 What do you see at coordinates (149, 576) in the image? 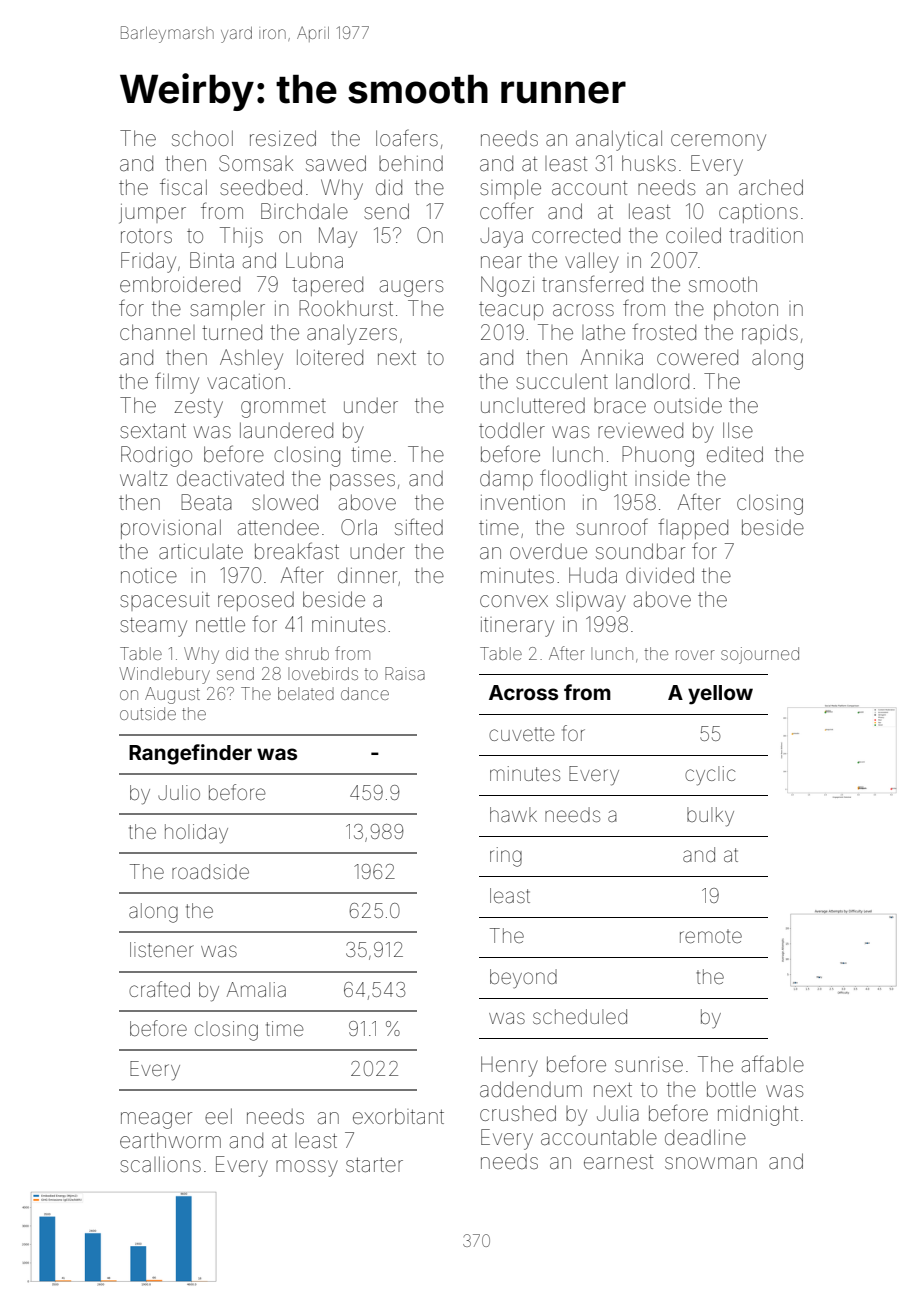
I see `notice` at bounding box center [149, 576].
